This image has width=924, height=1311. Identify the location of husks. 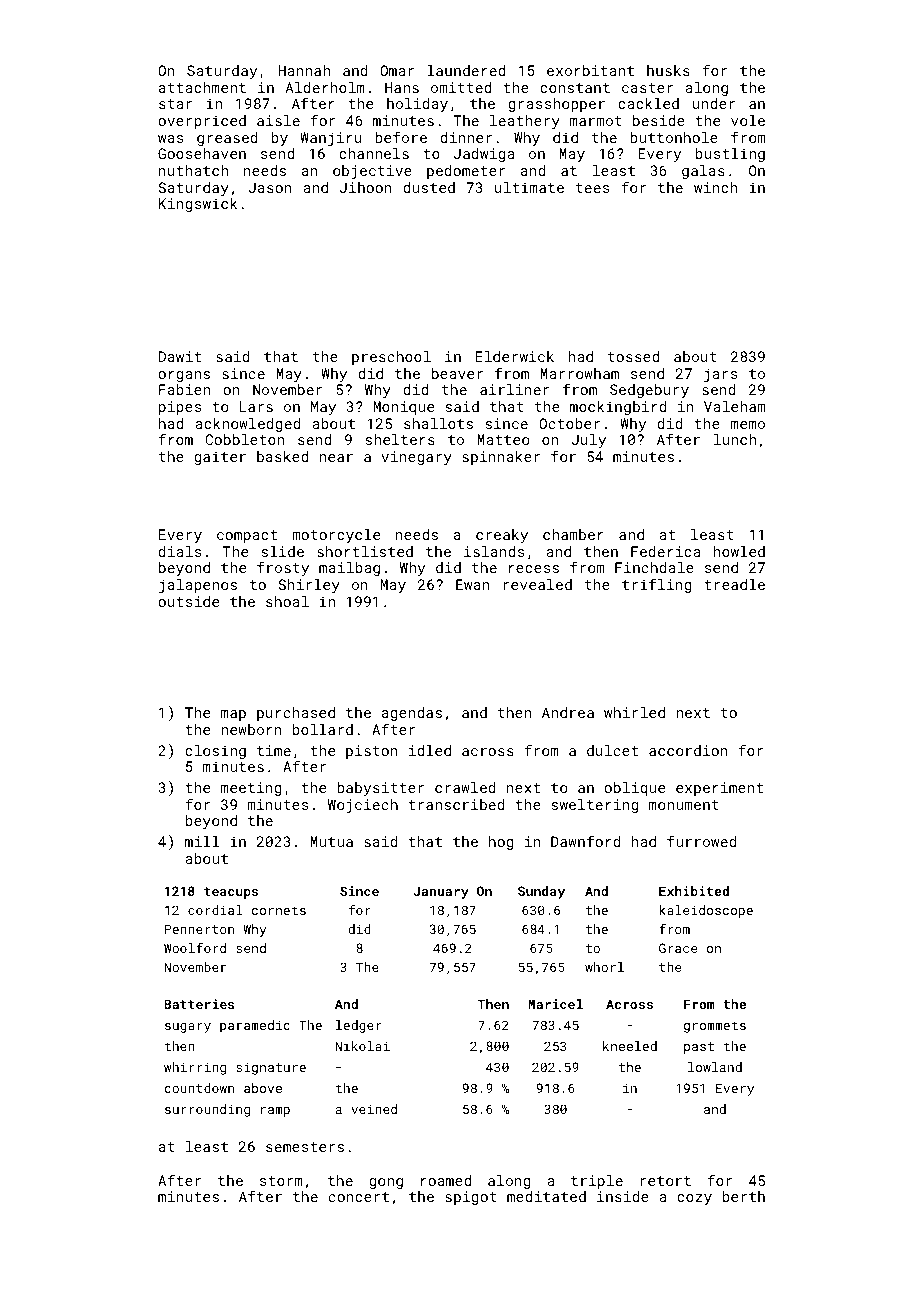
(668, 70).
